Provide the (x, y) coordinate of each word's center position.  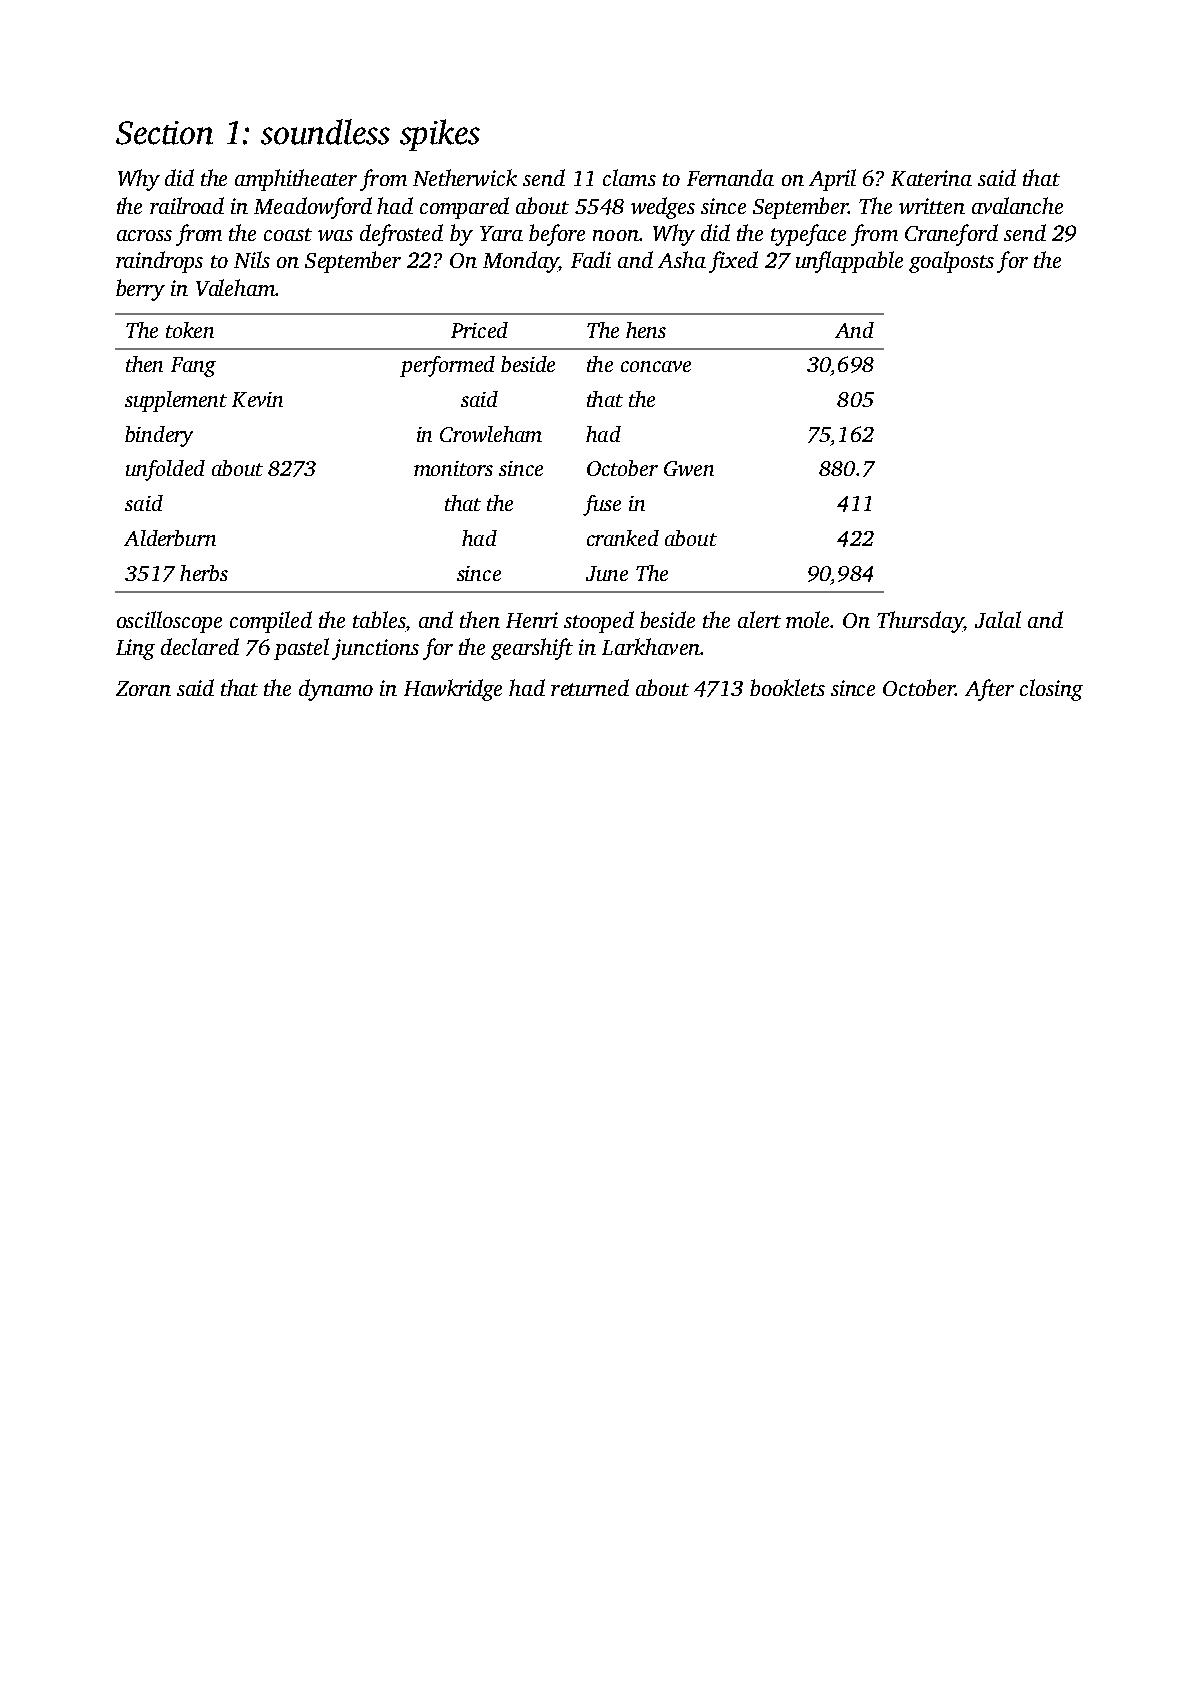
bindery (159, 436)
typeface (808, 235)
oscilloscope (169, 622)
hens (646, 330)
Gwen (689, 468)
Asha (682, 259)
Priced (479, 330)
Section (164, 133)
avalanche (1017, 205)
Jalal (998, 619)
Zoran (143, 688)
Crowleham (491, 434)
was (335, 235)
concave (656, 366)
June (607, 573)
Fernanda (730, 177)
